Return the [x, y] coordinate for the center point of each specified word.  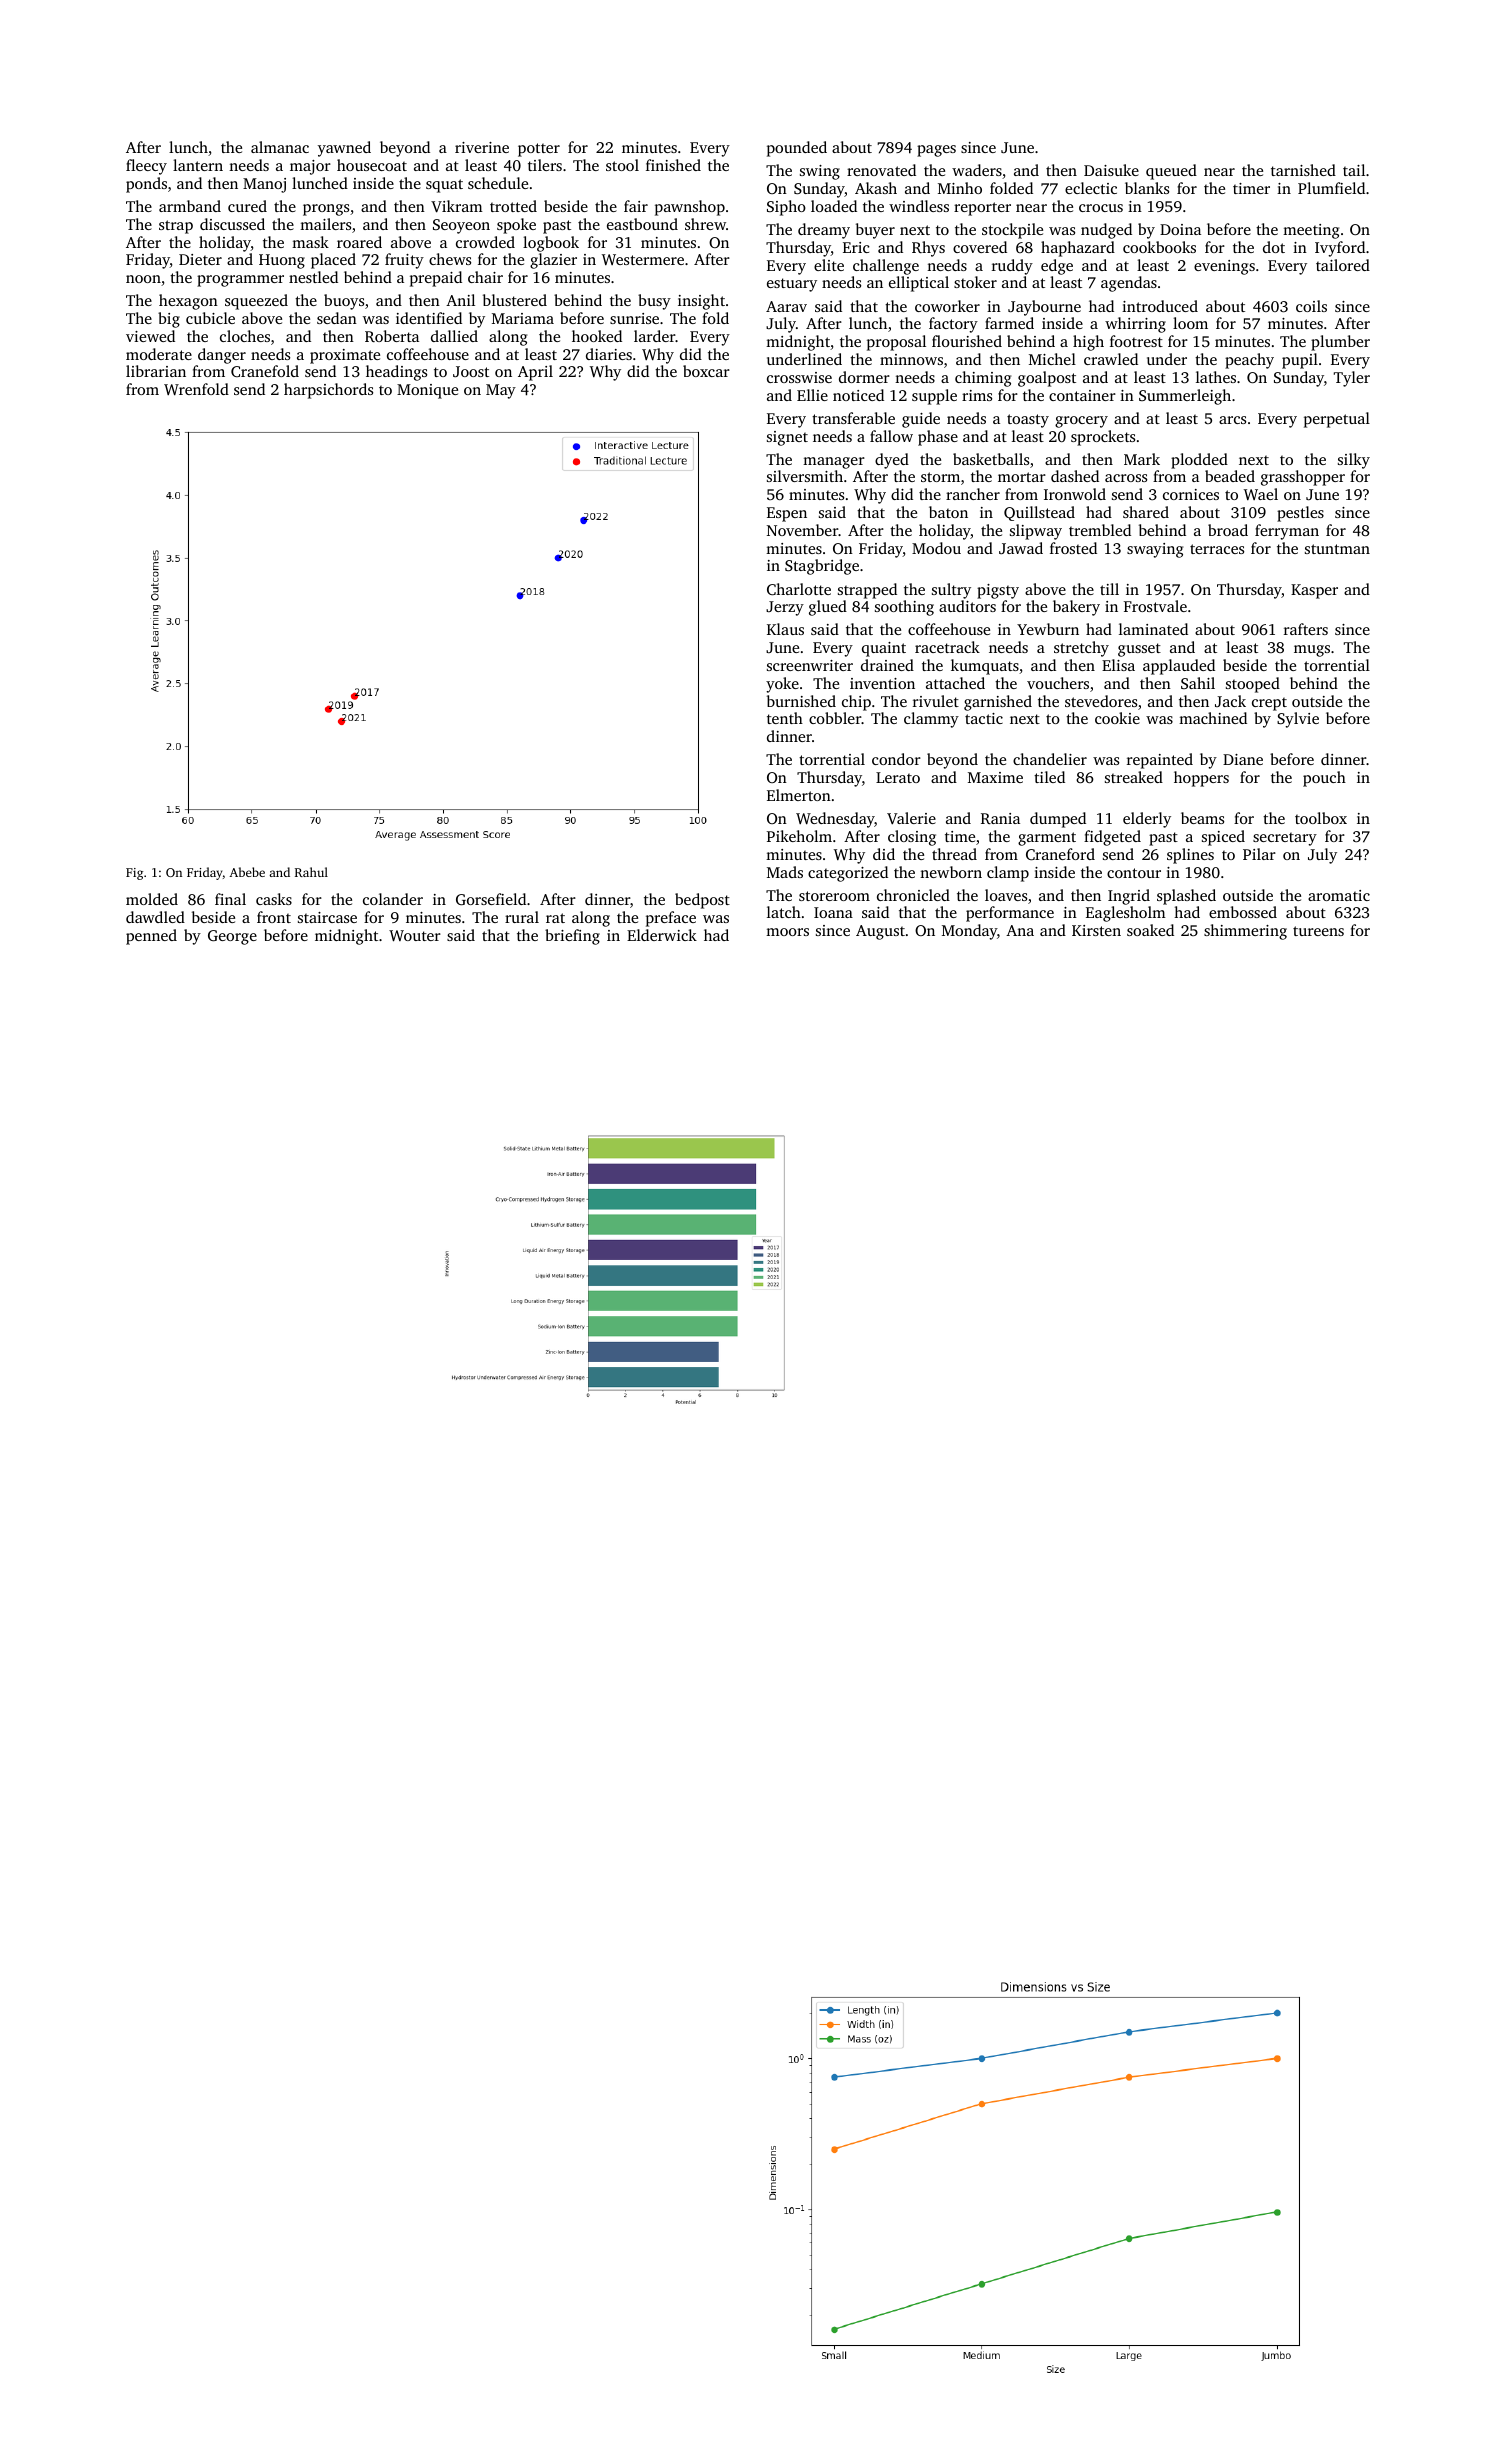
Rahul [311, 872]
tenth [785, 718]
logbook [551, 244]
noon [143, 279]
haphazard [1078, 249]
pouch [1324, 779]
